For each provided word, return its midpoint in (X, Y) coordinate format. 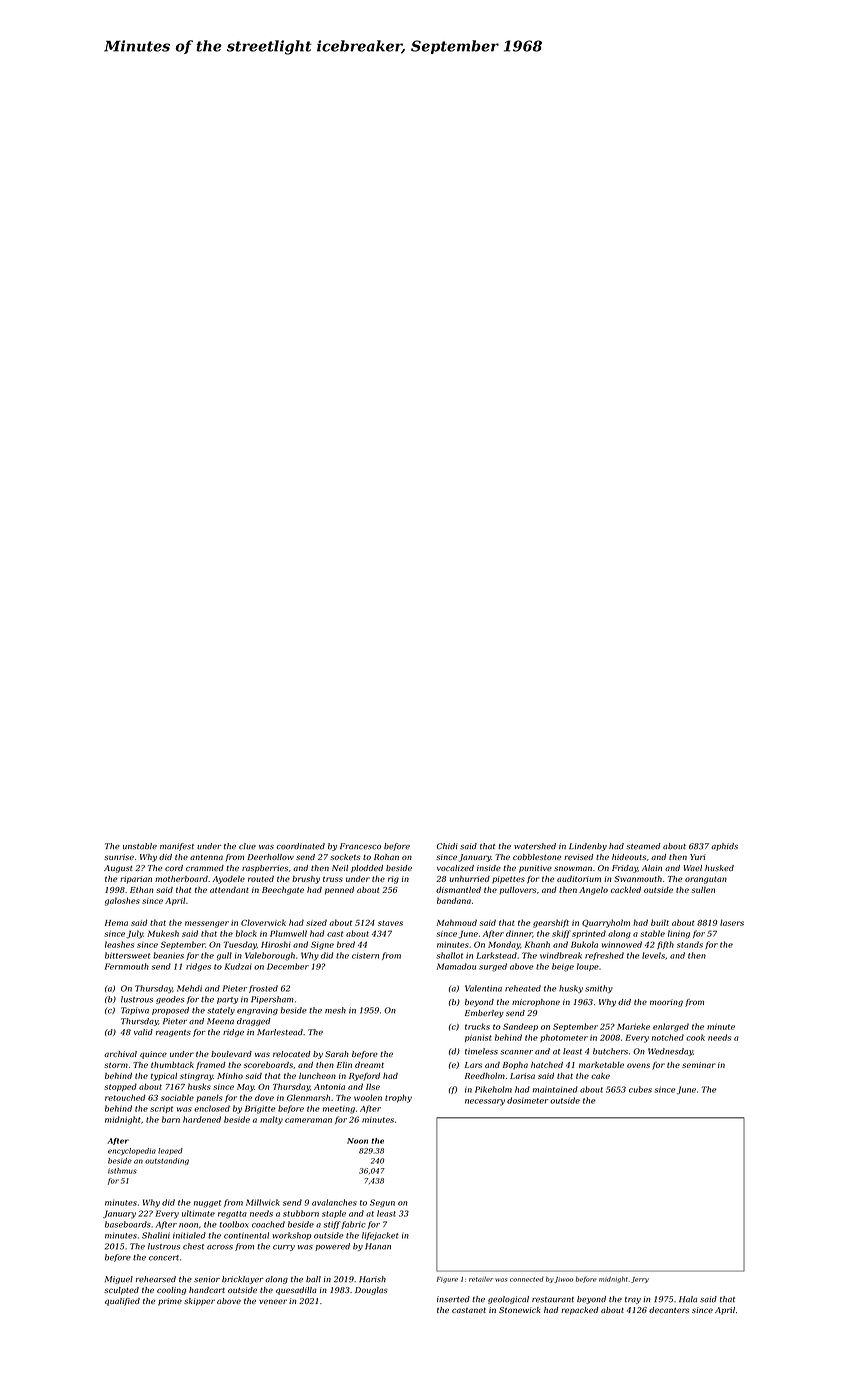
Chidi (447, 846)
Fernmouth (127, 966)
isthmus (122, 1171)
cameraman (308, 1120)
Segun (382, 1203)
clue (247, 846)
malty (271, 1120)
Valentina (483, 988)
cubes (640, 1089)
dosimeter (527, 1100)
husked (719, 868)
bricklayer (243, 1280)
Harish (372, 1279)
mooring (666, 1003)
